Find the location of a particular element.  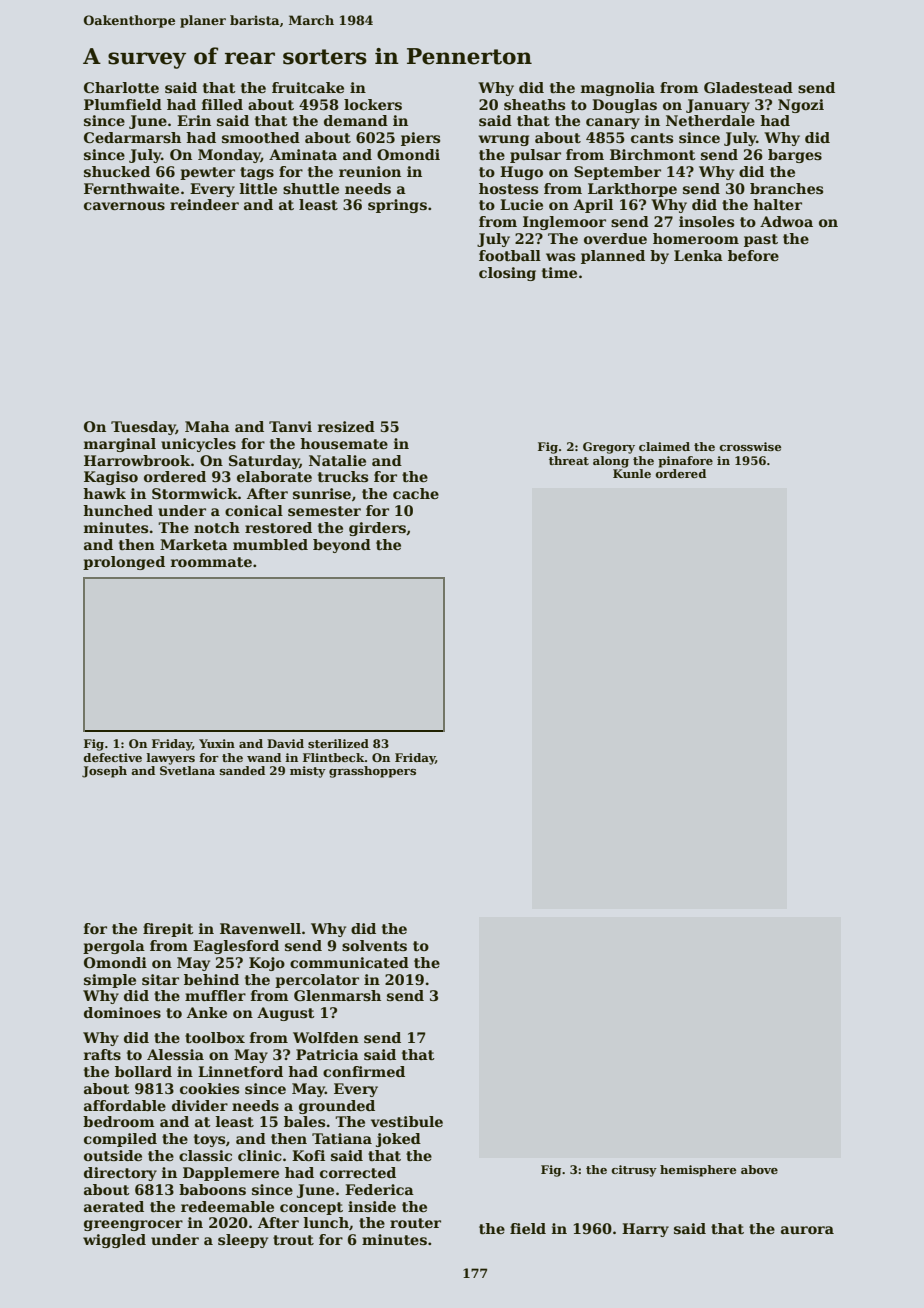

Kunle is located at coordinates (632, 473).
